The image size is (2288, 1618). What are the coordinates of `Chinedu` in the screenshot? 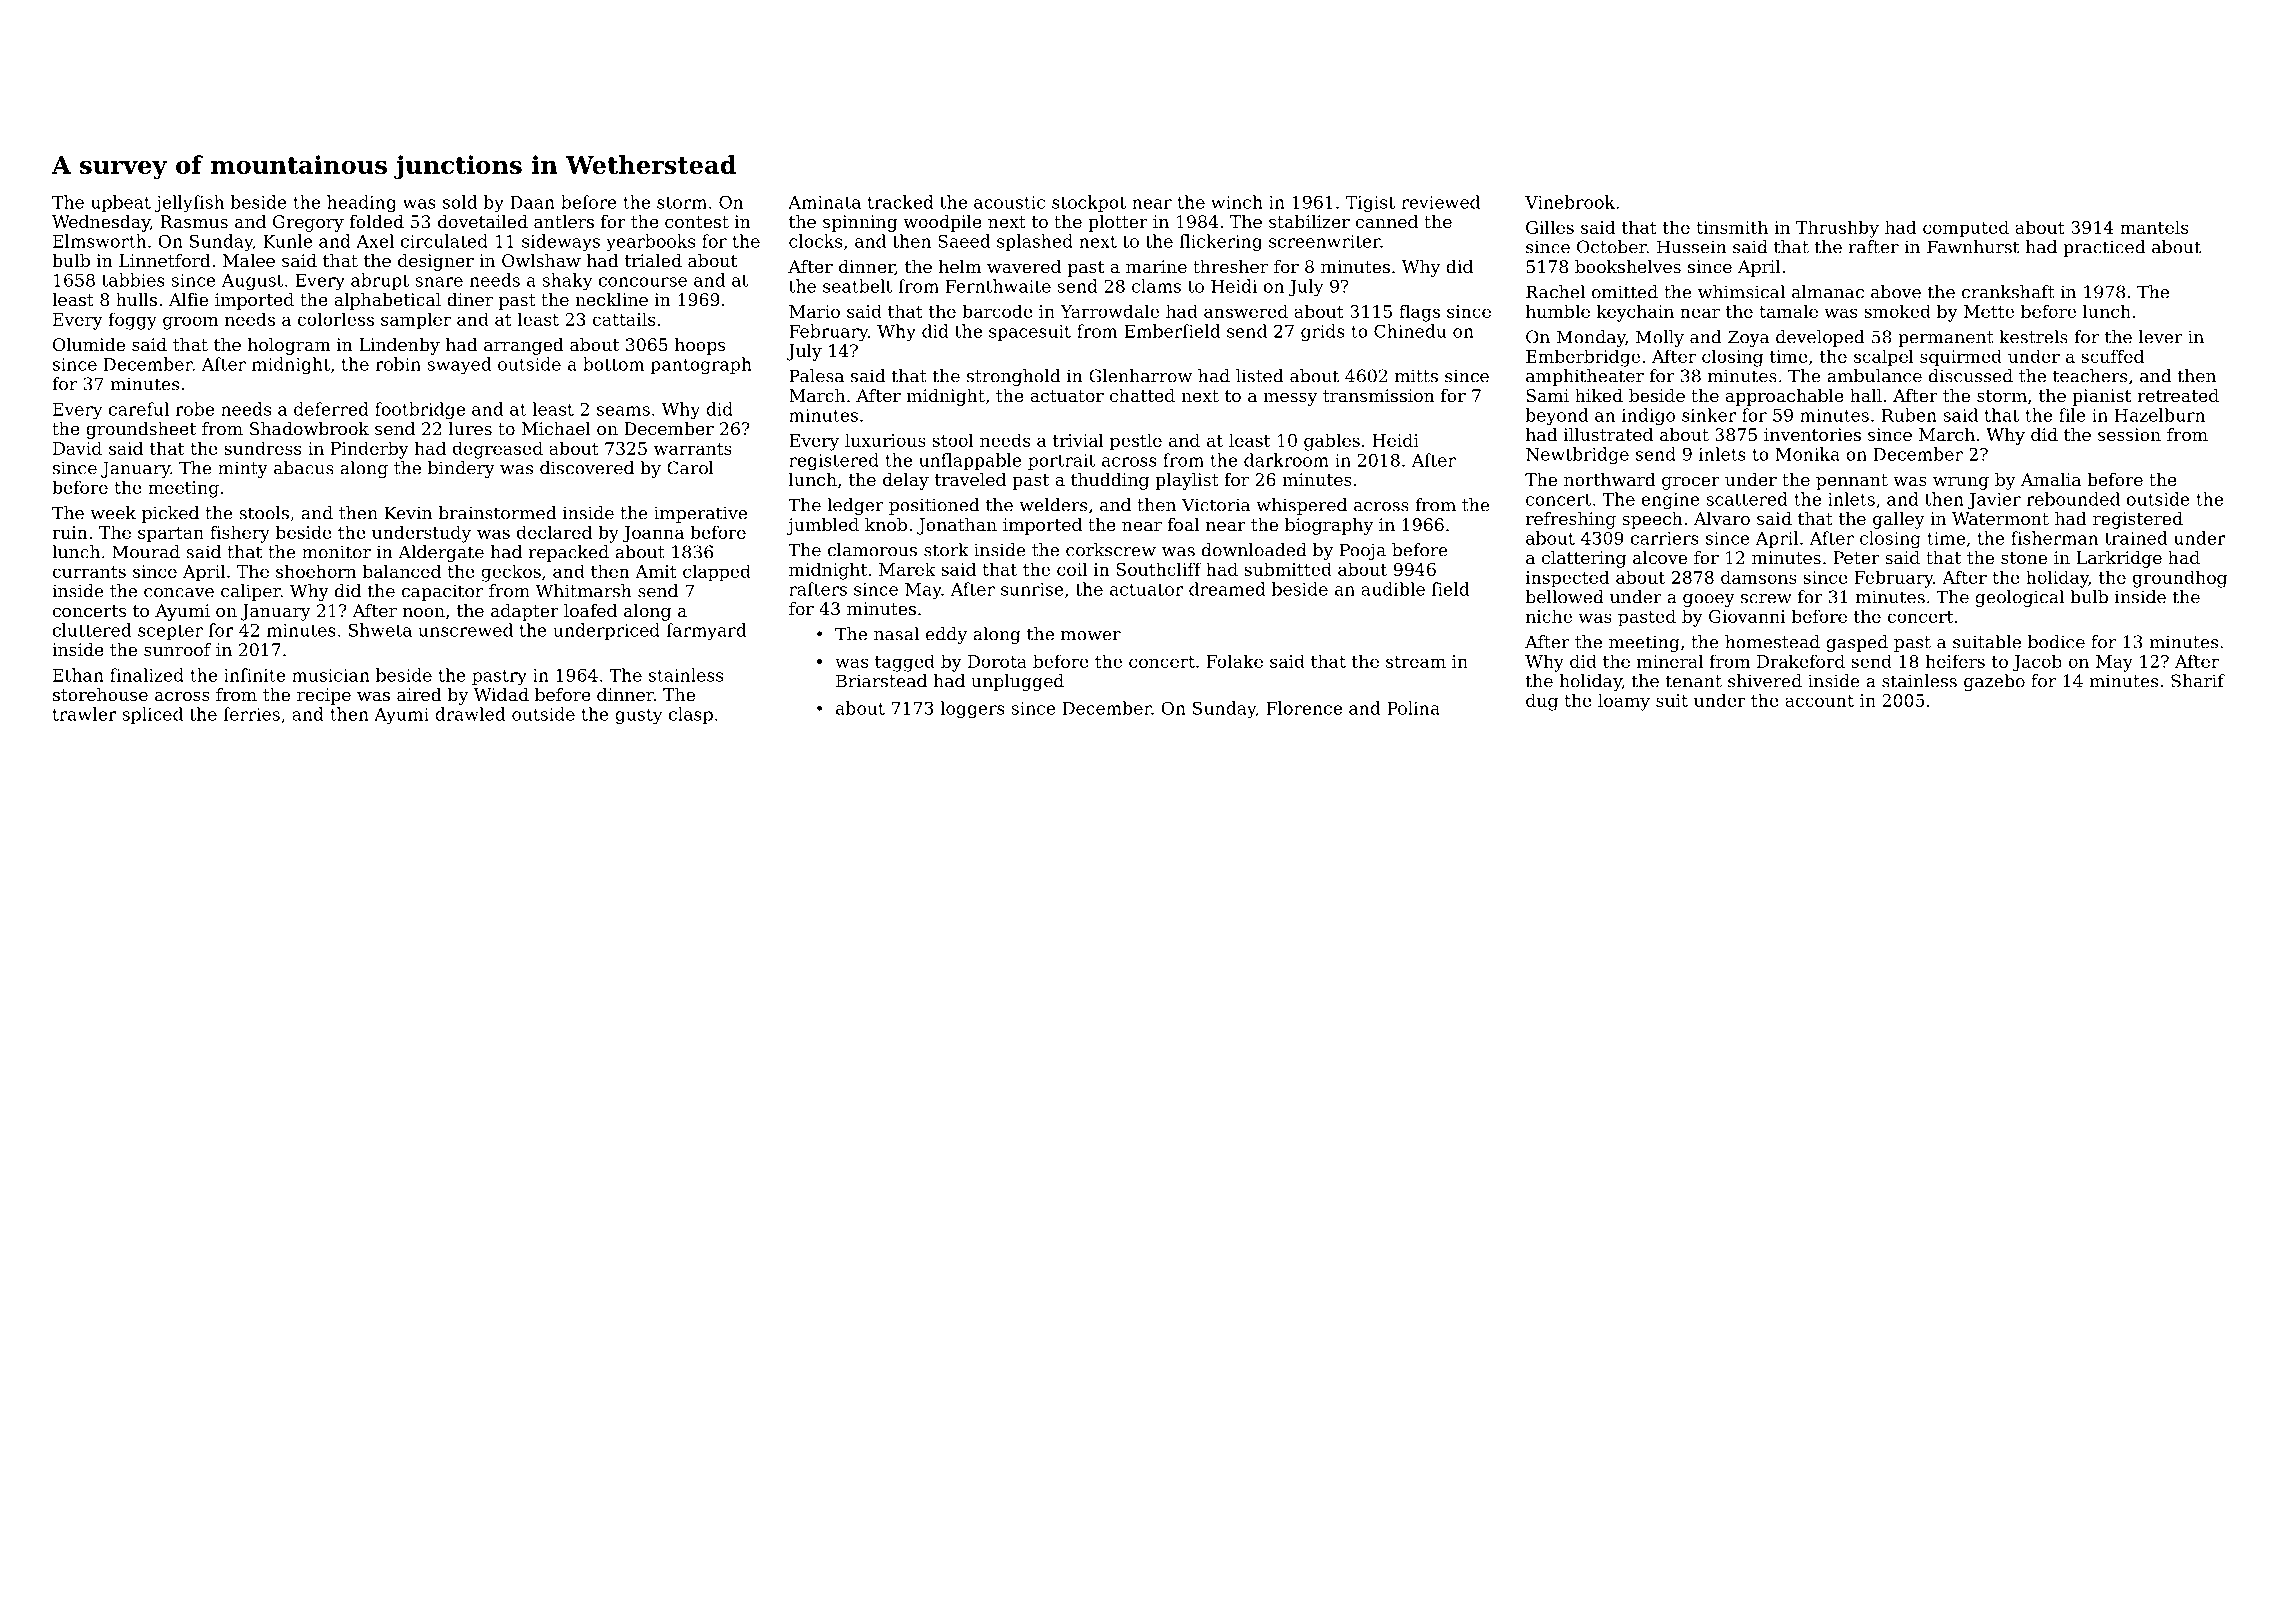 It's located at (1410, 331).
